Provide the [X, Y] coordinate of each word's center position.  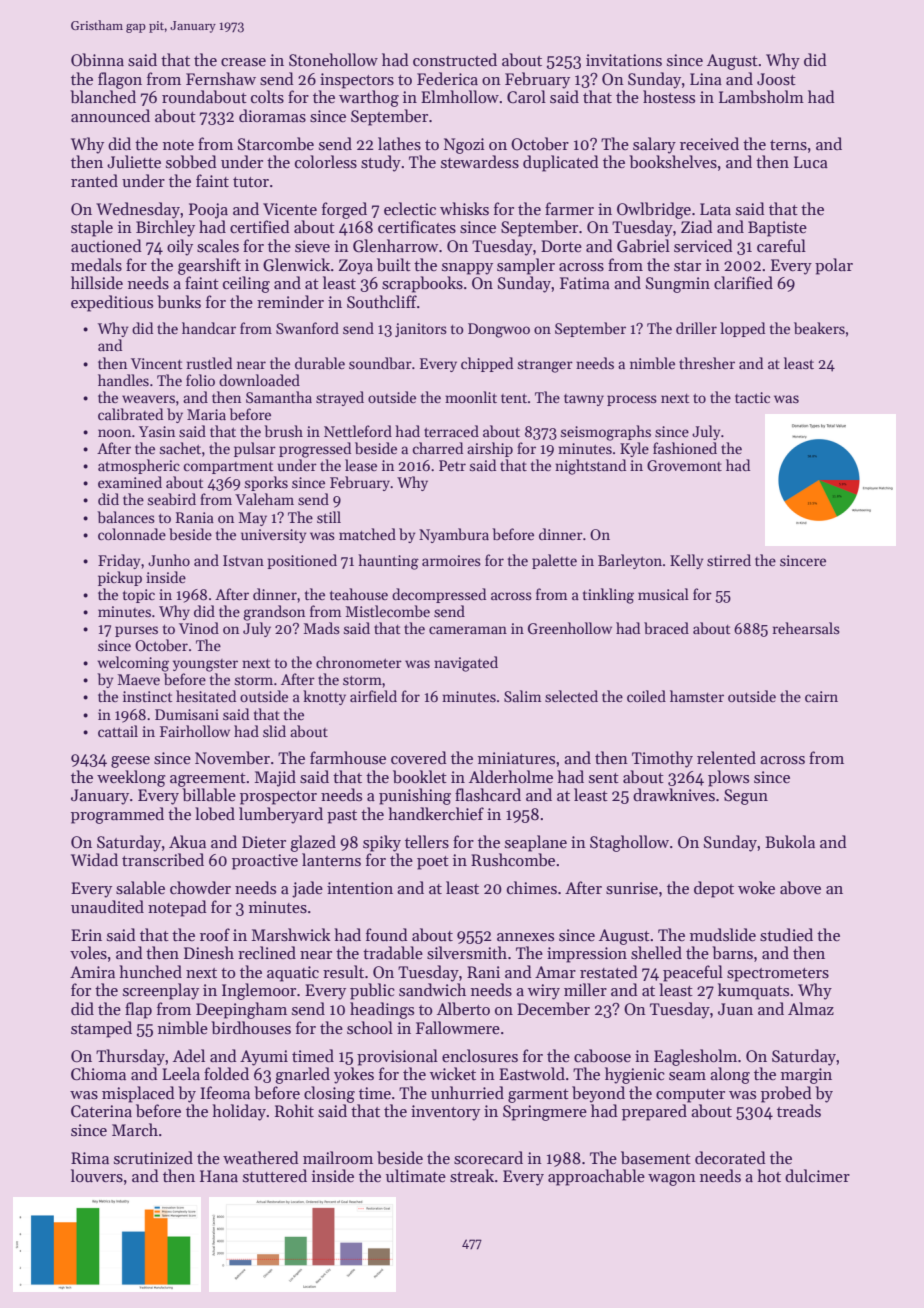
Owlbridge [654, 210]
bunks [179, 302]
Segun [746, 797]
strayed [340, 398]
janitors [421, 330]
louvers [97, 1176]
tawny [584, 400]
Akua [187, 841]
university [273, 536]
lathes [399, 144]
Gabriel [643, 246]
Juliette [134, 161]
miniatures [516, 758]
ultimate [416, 1175]
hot [769, 1175]
